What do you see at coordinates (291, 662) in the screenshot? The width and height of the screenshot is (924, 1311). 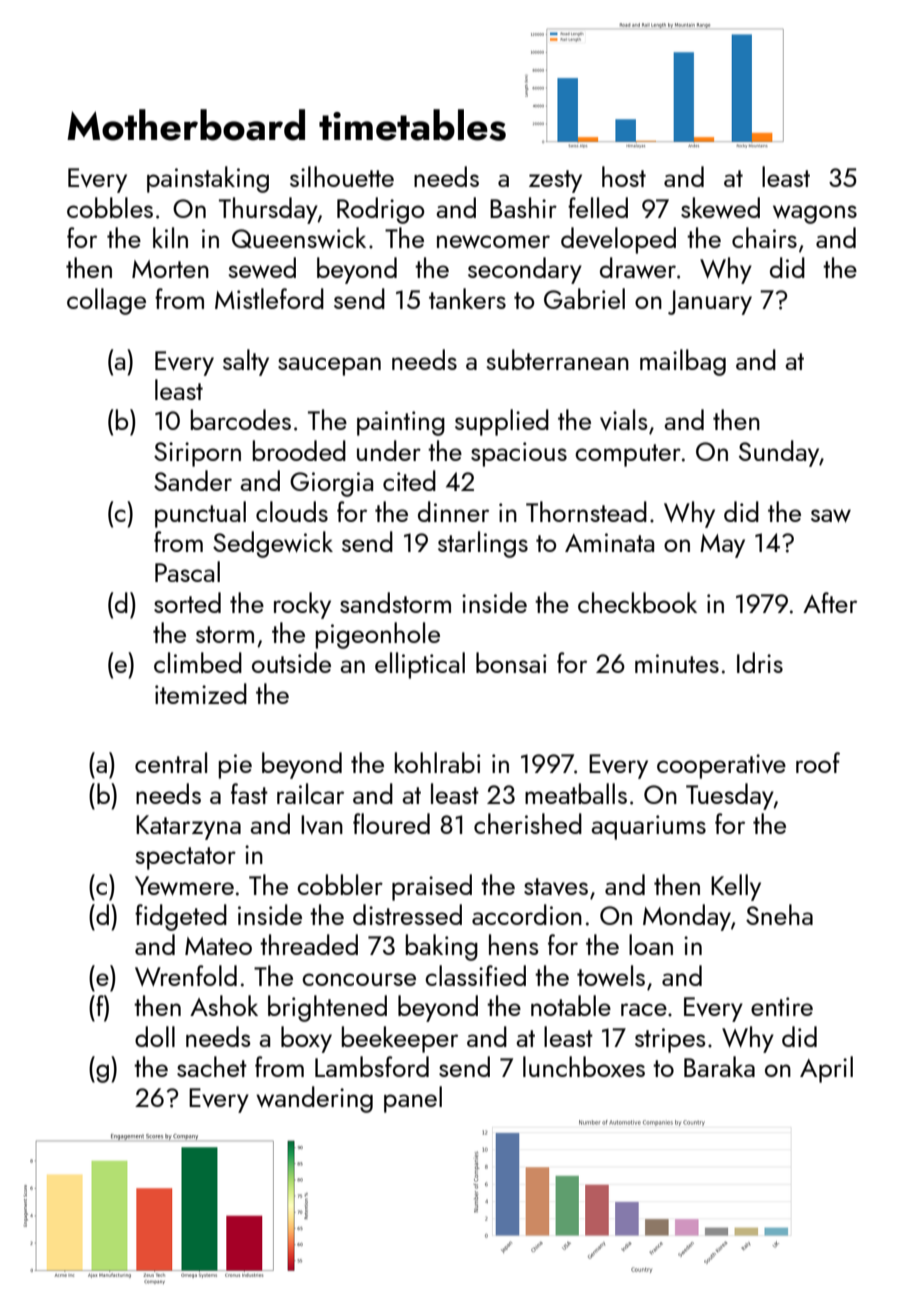 I see `outside` at bounding box center [291, 662].
